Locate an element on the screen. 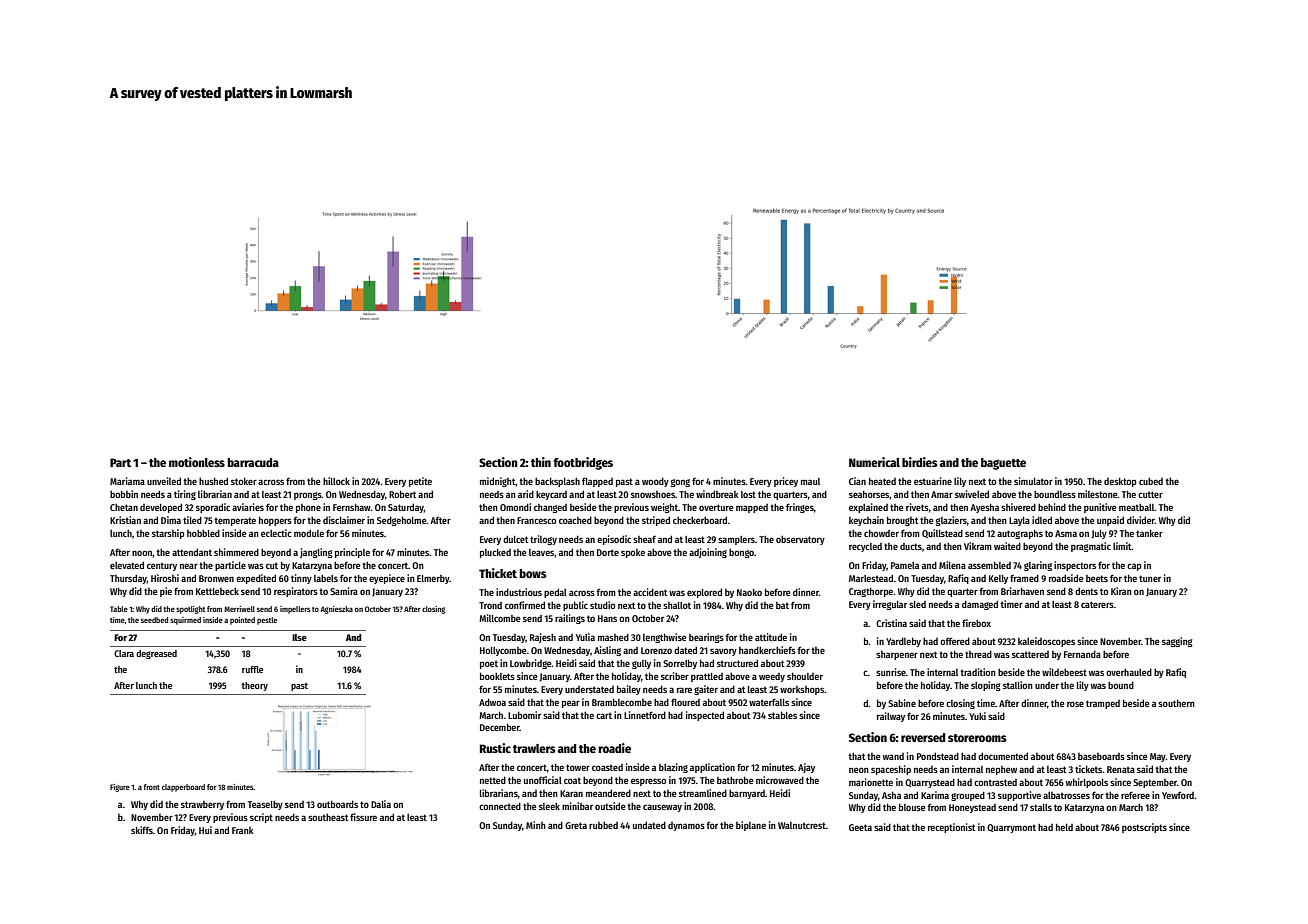 The image size is (1308, 924). southern is located at coordinates (1176, 703).
